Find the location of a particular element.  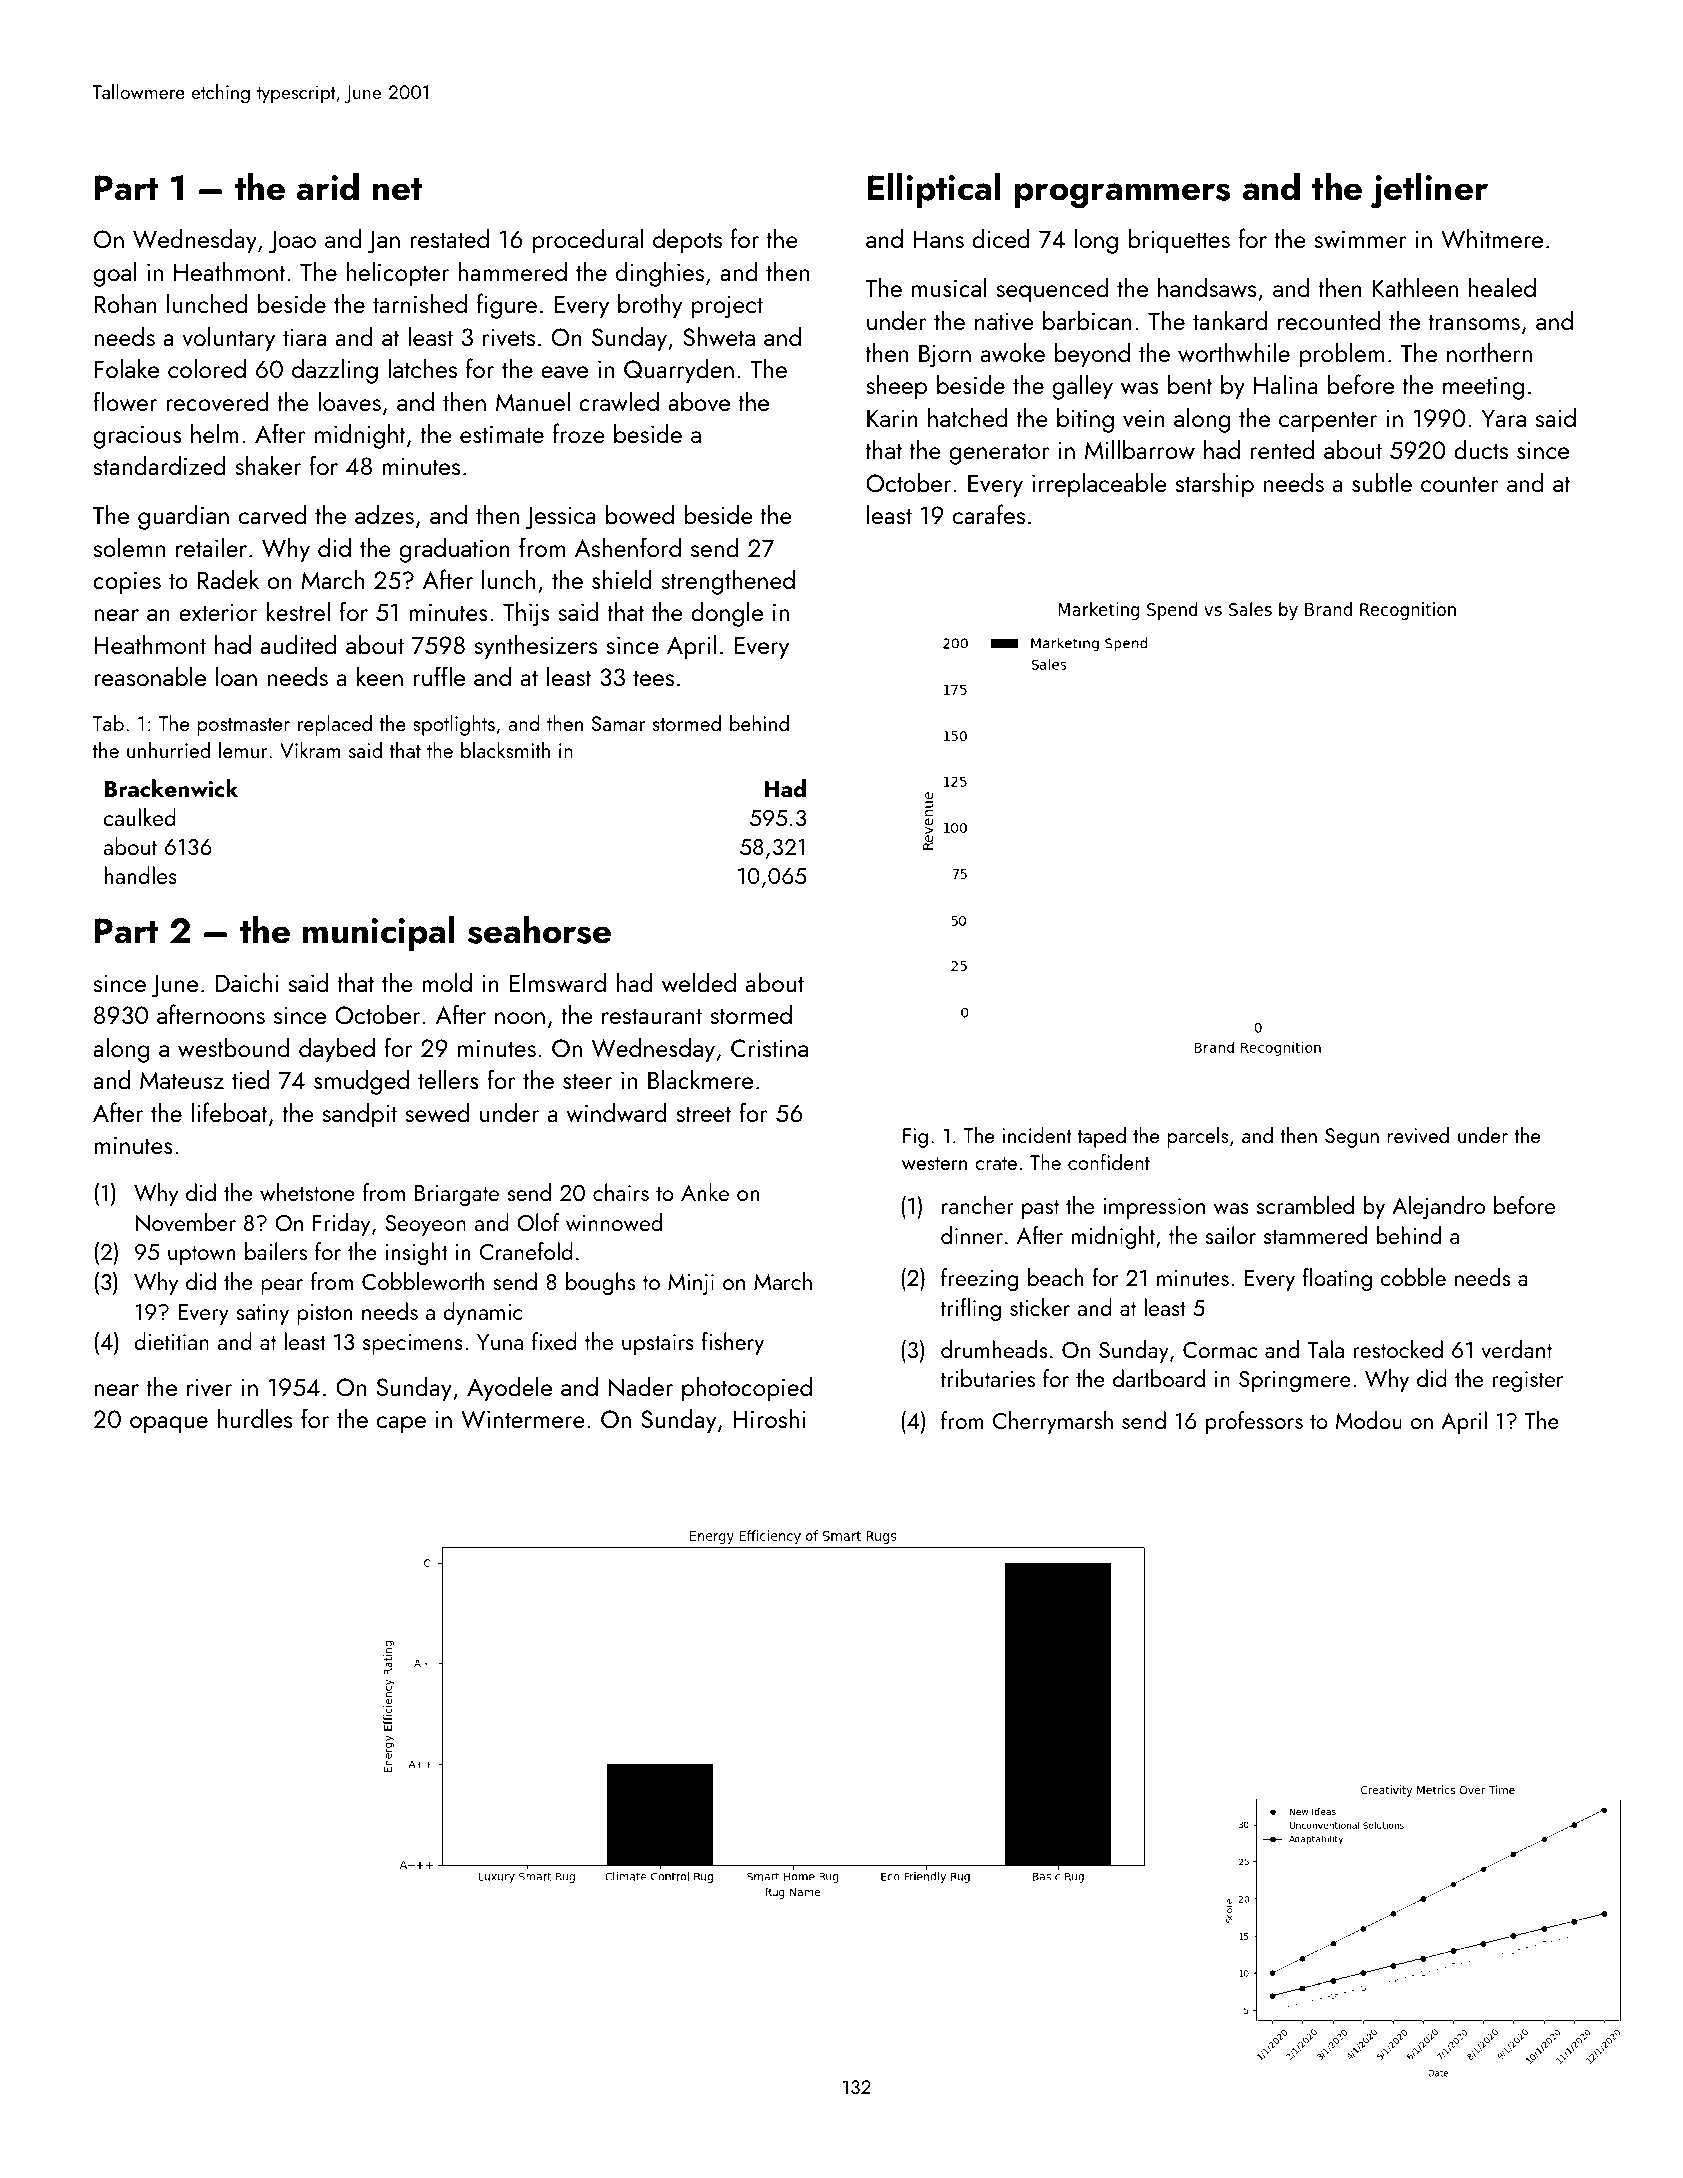

counter is located at coordinates (1460, 484).
